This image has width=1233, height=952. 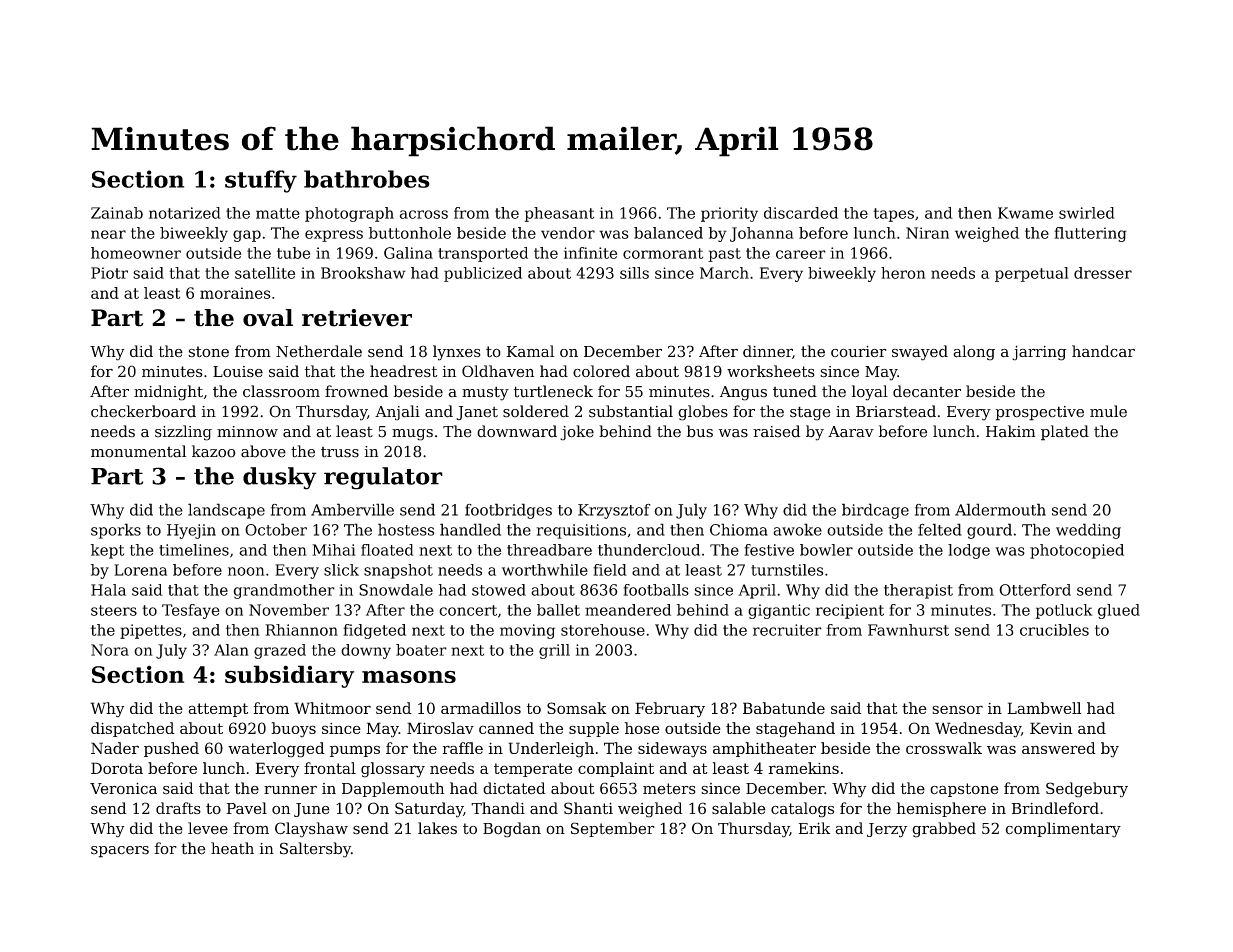 I want to click on Hala, so click(x=108, y=590).
